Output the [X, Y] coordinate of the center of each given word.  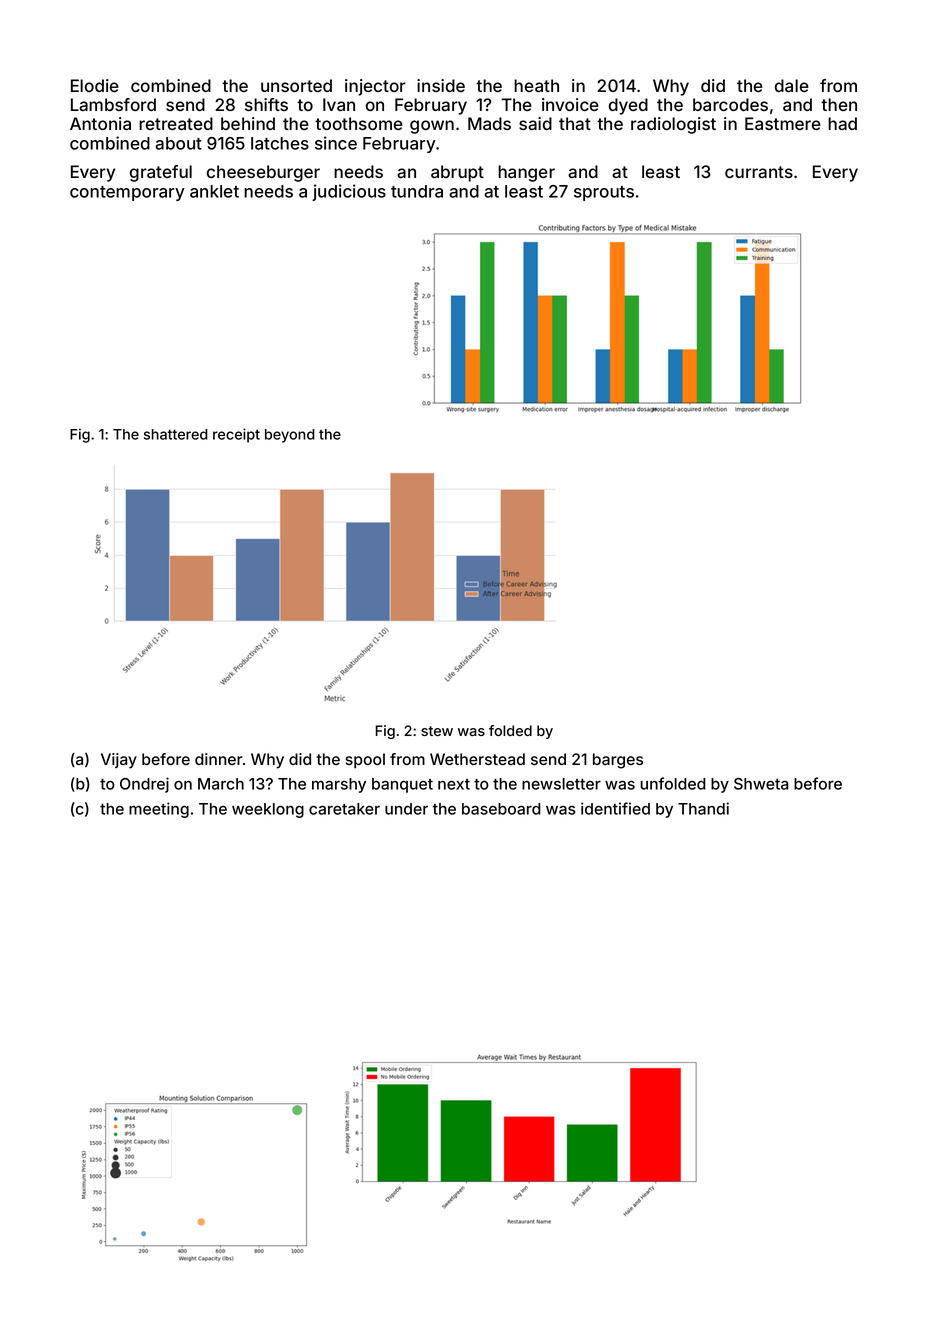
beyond [290, 436]
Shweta [761, 784]
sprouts [604, 193]
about [178, 143]
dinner [219, 759]
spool [365, 761]
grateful [161, 173]
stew [437, 731]
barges [618, 761]
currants [759, 172]
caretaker [344, 809]
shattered [176, 434]
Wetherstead [477, 759]
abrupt [457, 173]
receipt [236, 435]
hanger [526, 173]
